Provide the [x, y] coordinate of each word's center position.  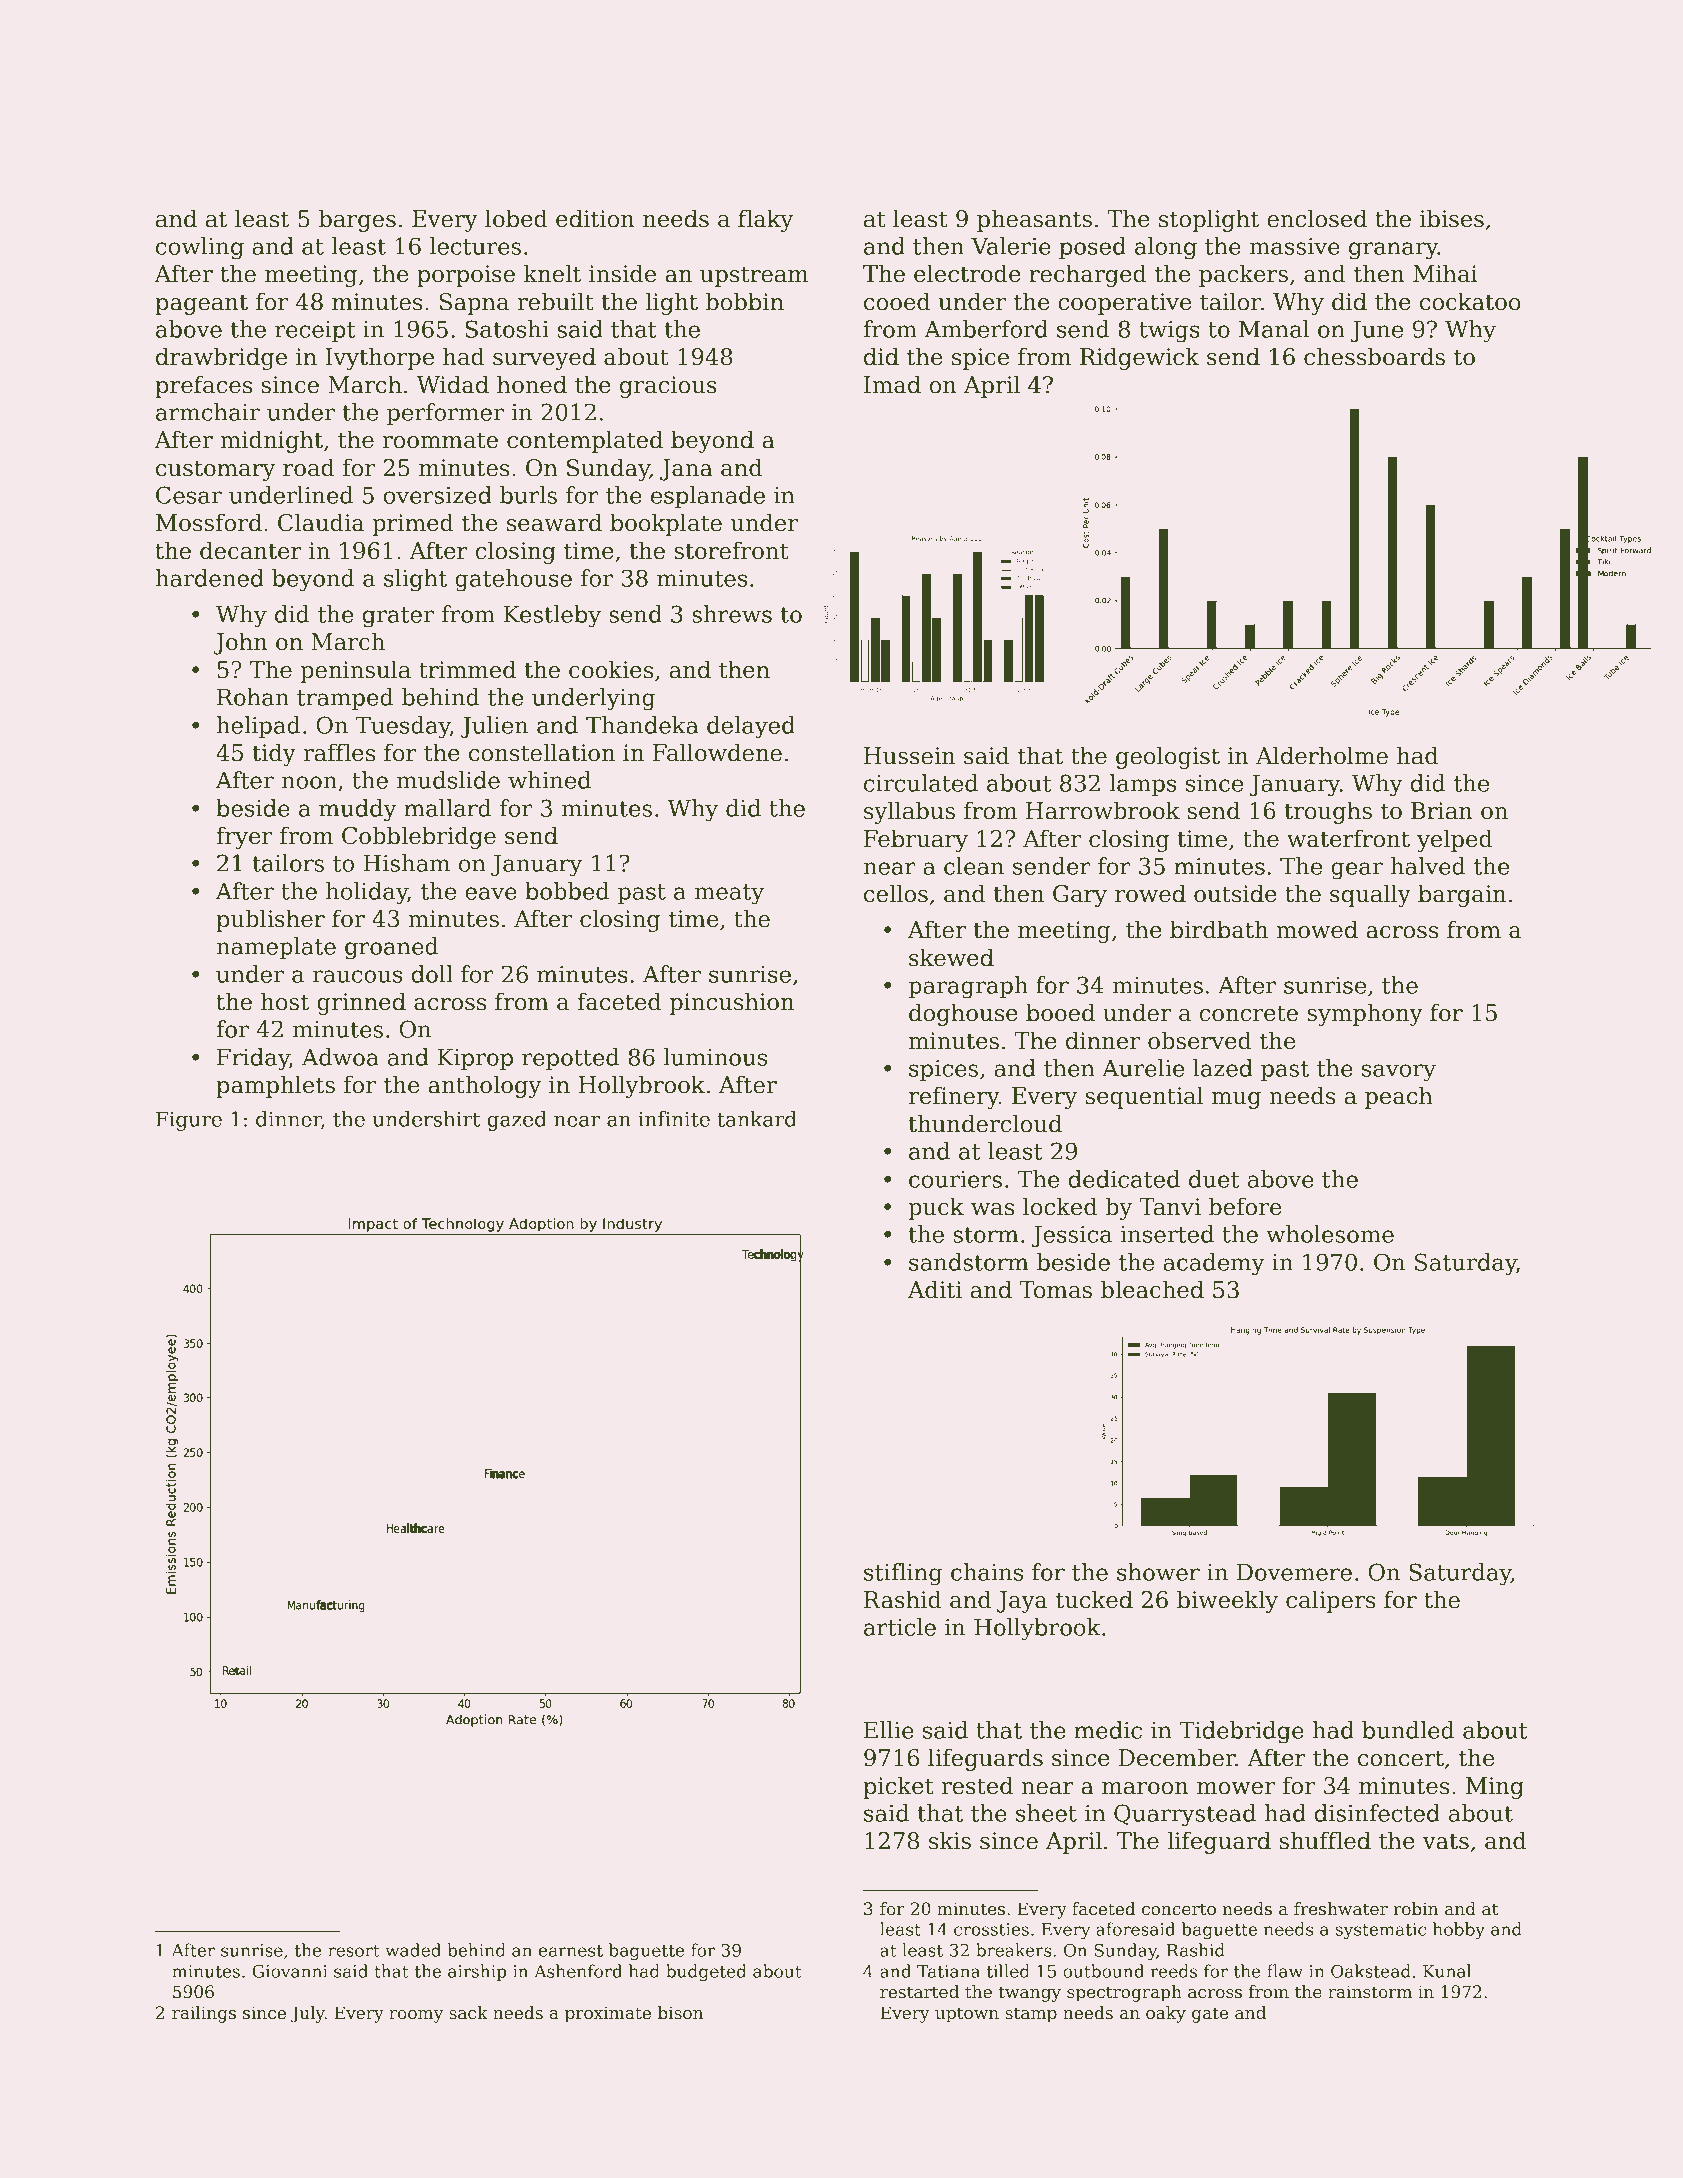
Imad [892, 384]
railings [204, 2014]
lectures [475, 246]
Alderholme [1322, 755]
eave [491, 893]
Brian [1442, 811]
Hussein [909, 756]
